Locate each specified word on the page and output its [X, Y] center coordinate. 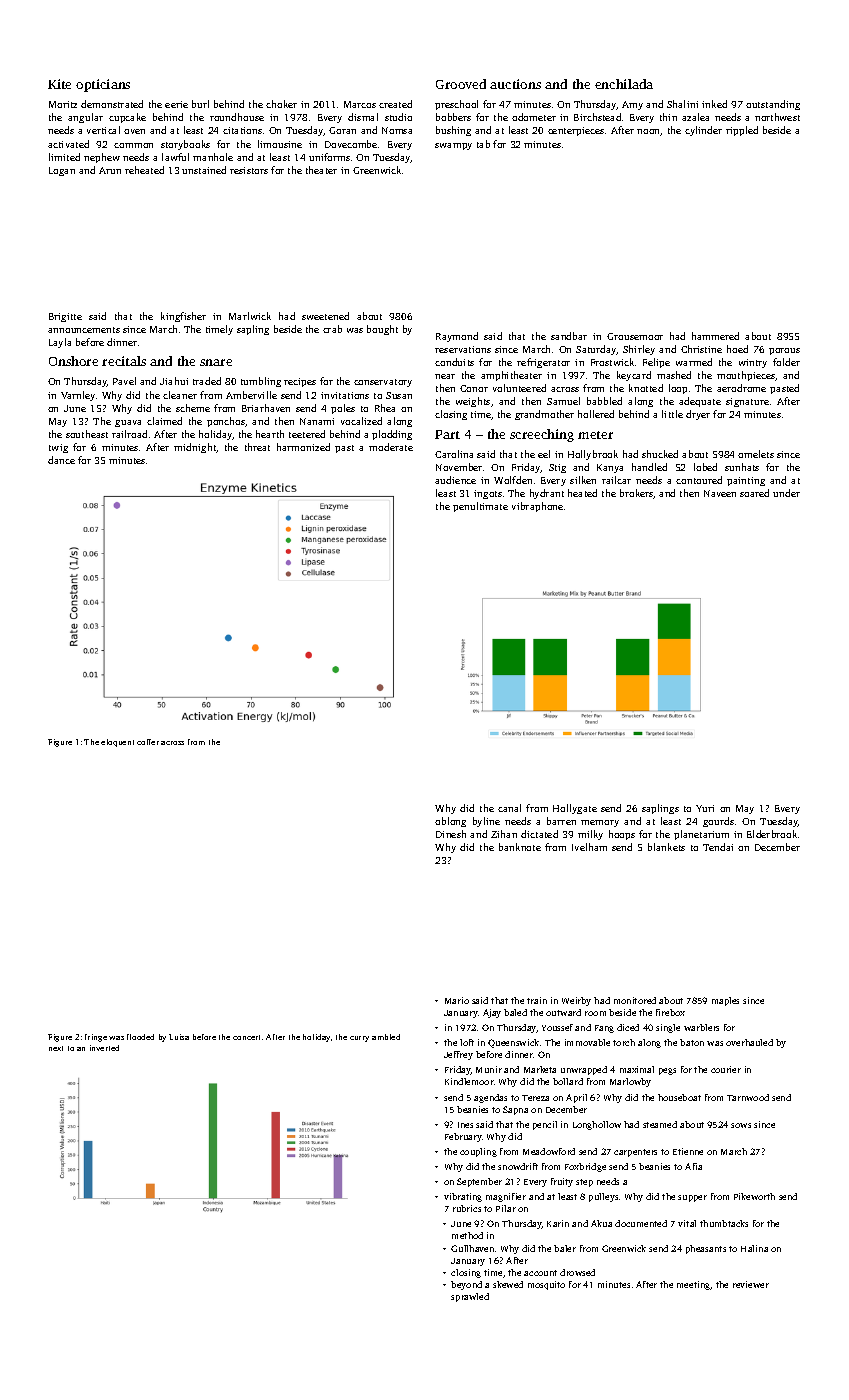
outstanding [773, 105]
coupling [478, 1152]
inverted [104, 1048]
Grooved [461, 84]
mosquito [546, 1285]
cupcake [127, 118]
